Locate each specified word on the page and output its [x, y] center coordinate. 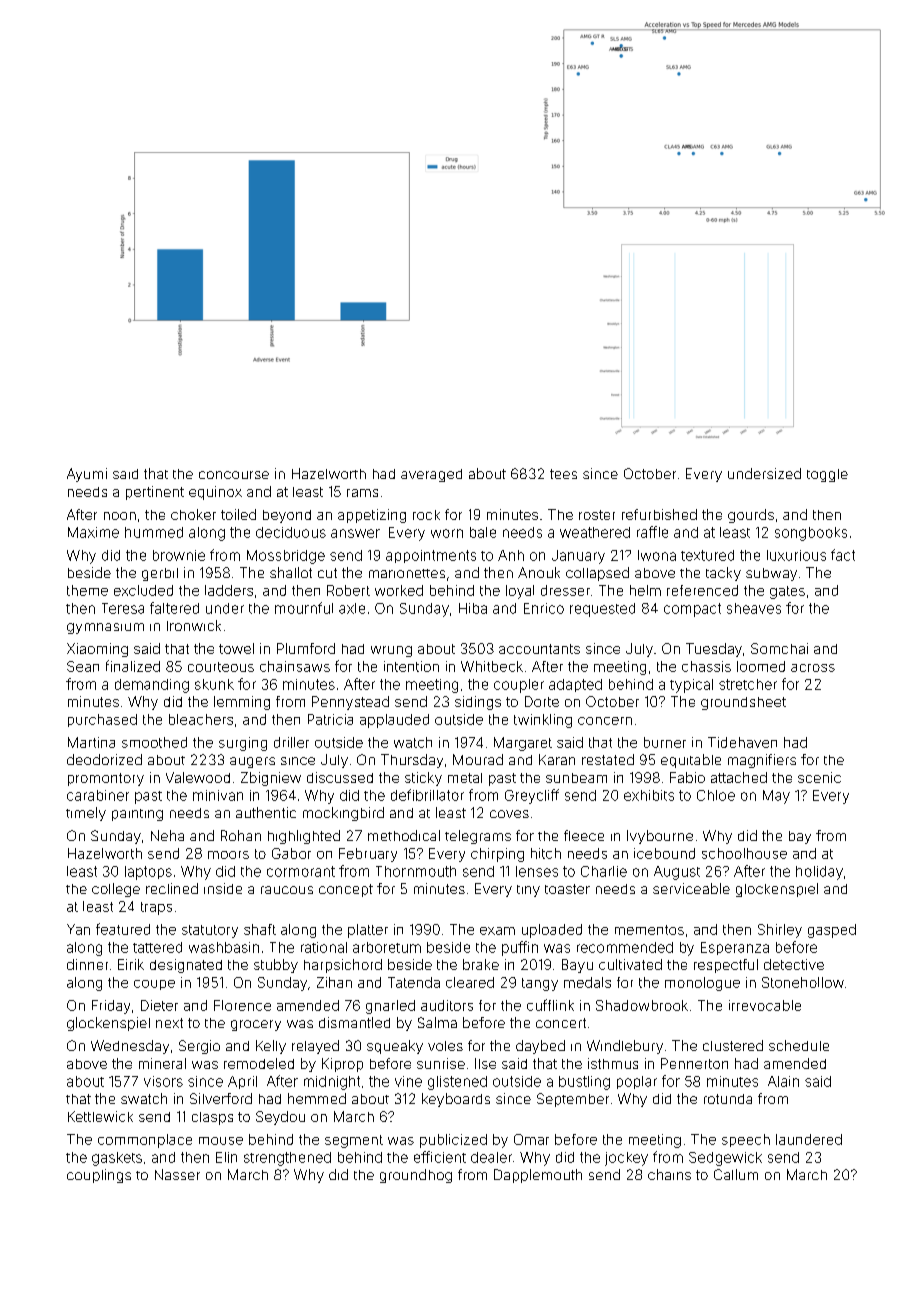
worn [447, 533]
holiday [819, 873]
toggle [827, 475]
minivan [218, 795]
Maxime [93, 532]
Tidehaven [742, 742]
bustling [584, 1083]
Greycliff [532, 796]
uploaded [552, 931]
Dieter [159, 1005]
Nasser [177, 1174]
